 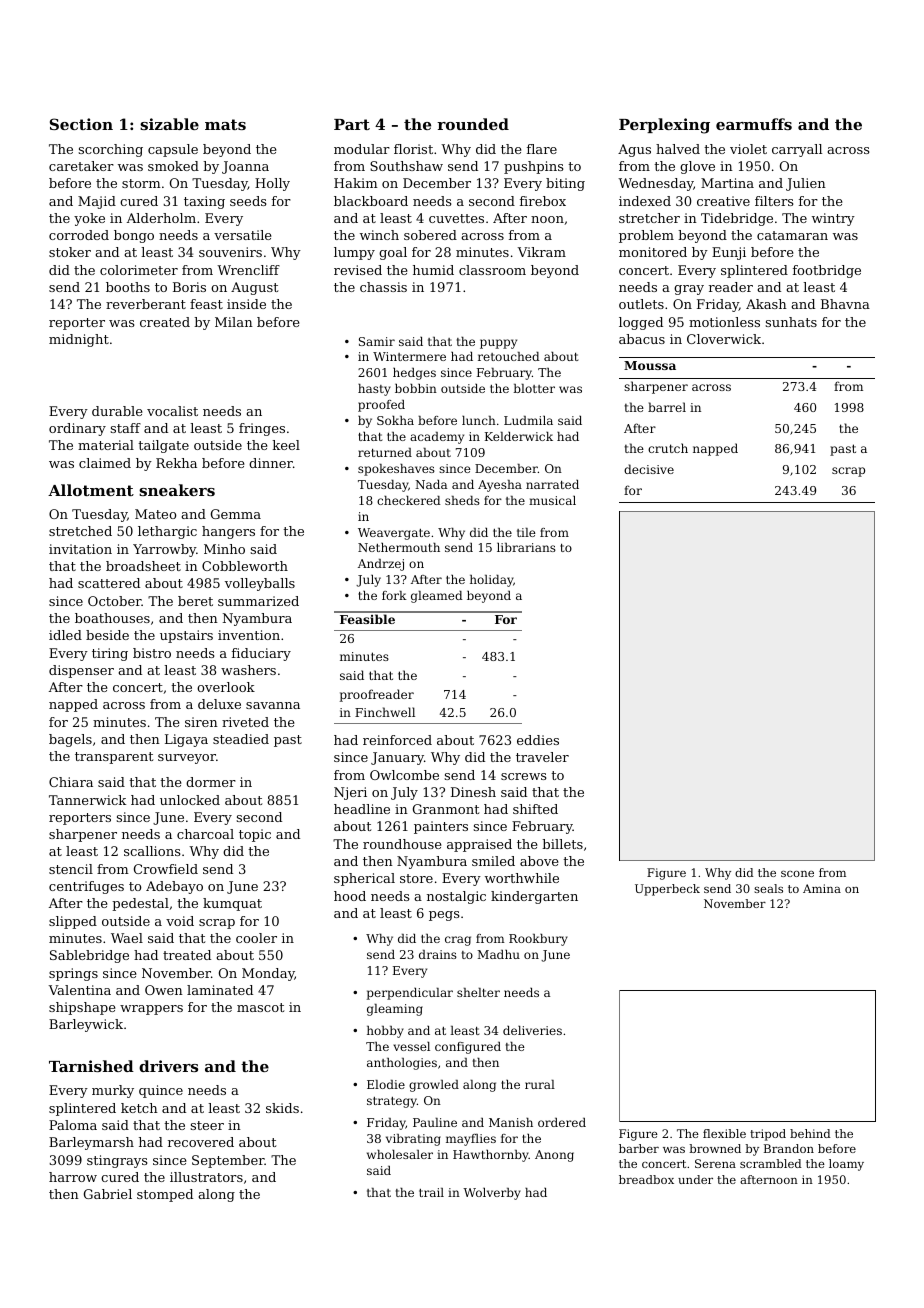 I want to click on ordinary, so click(x=77, y=429).
